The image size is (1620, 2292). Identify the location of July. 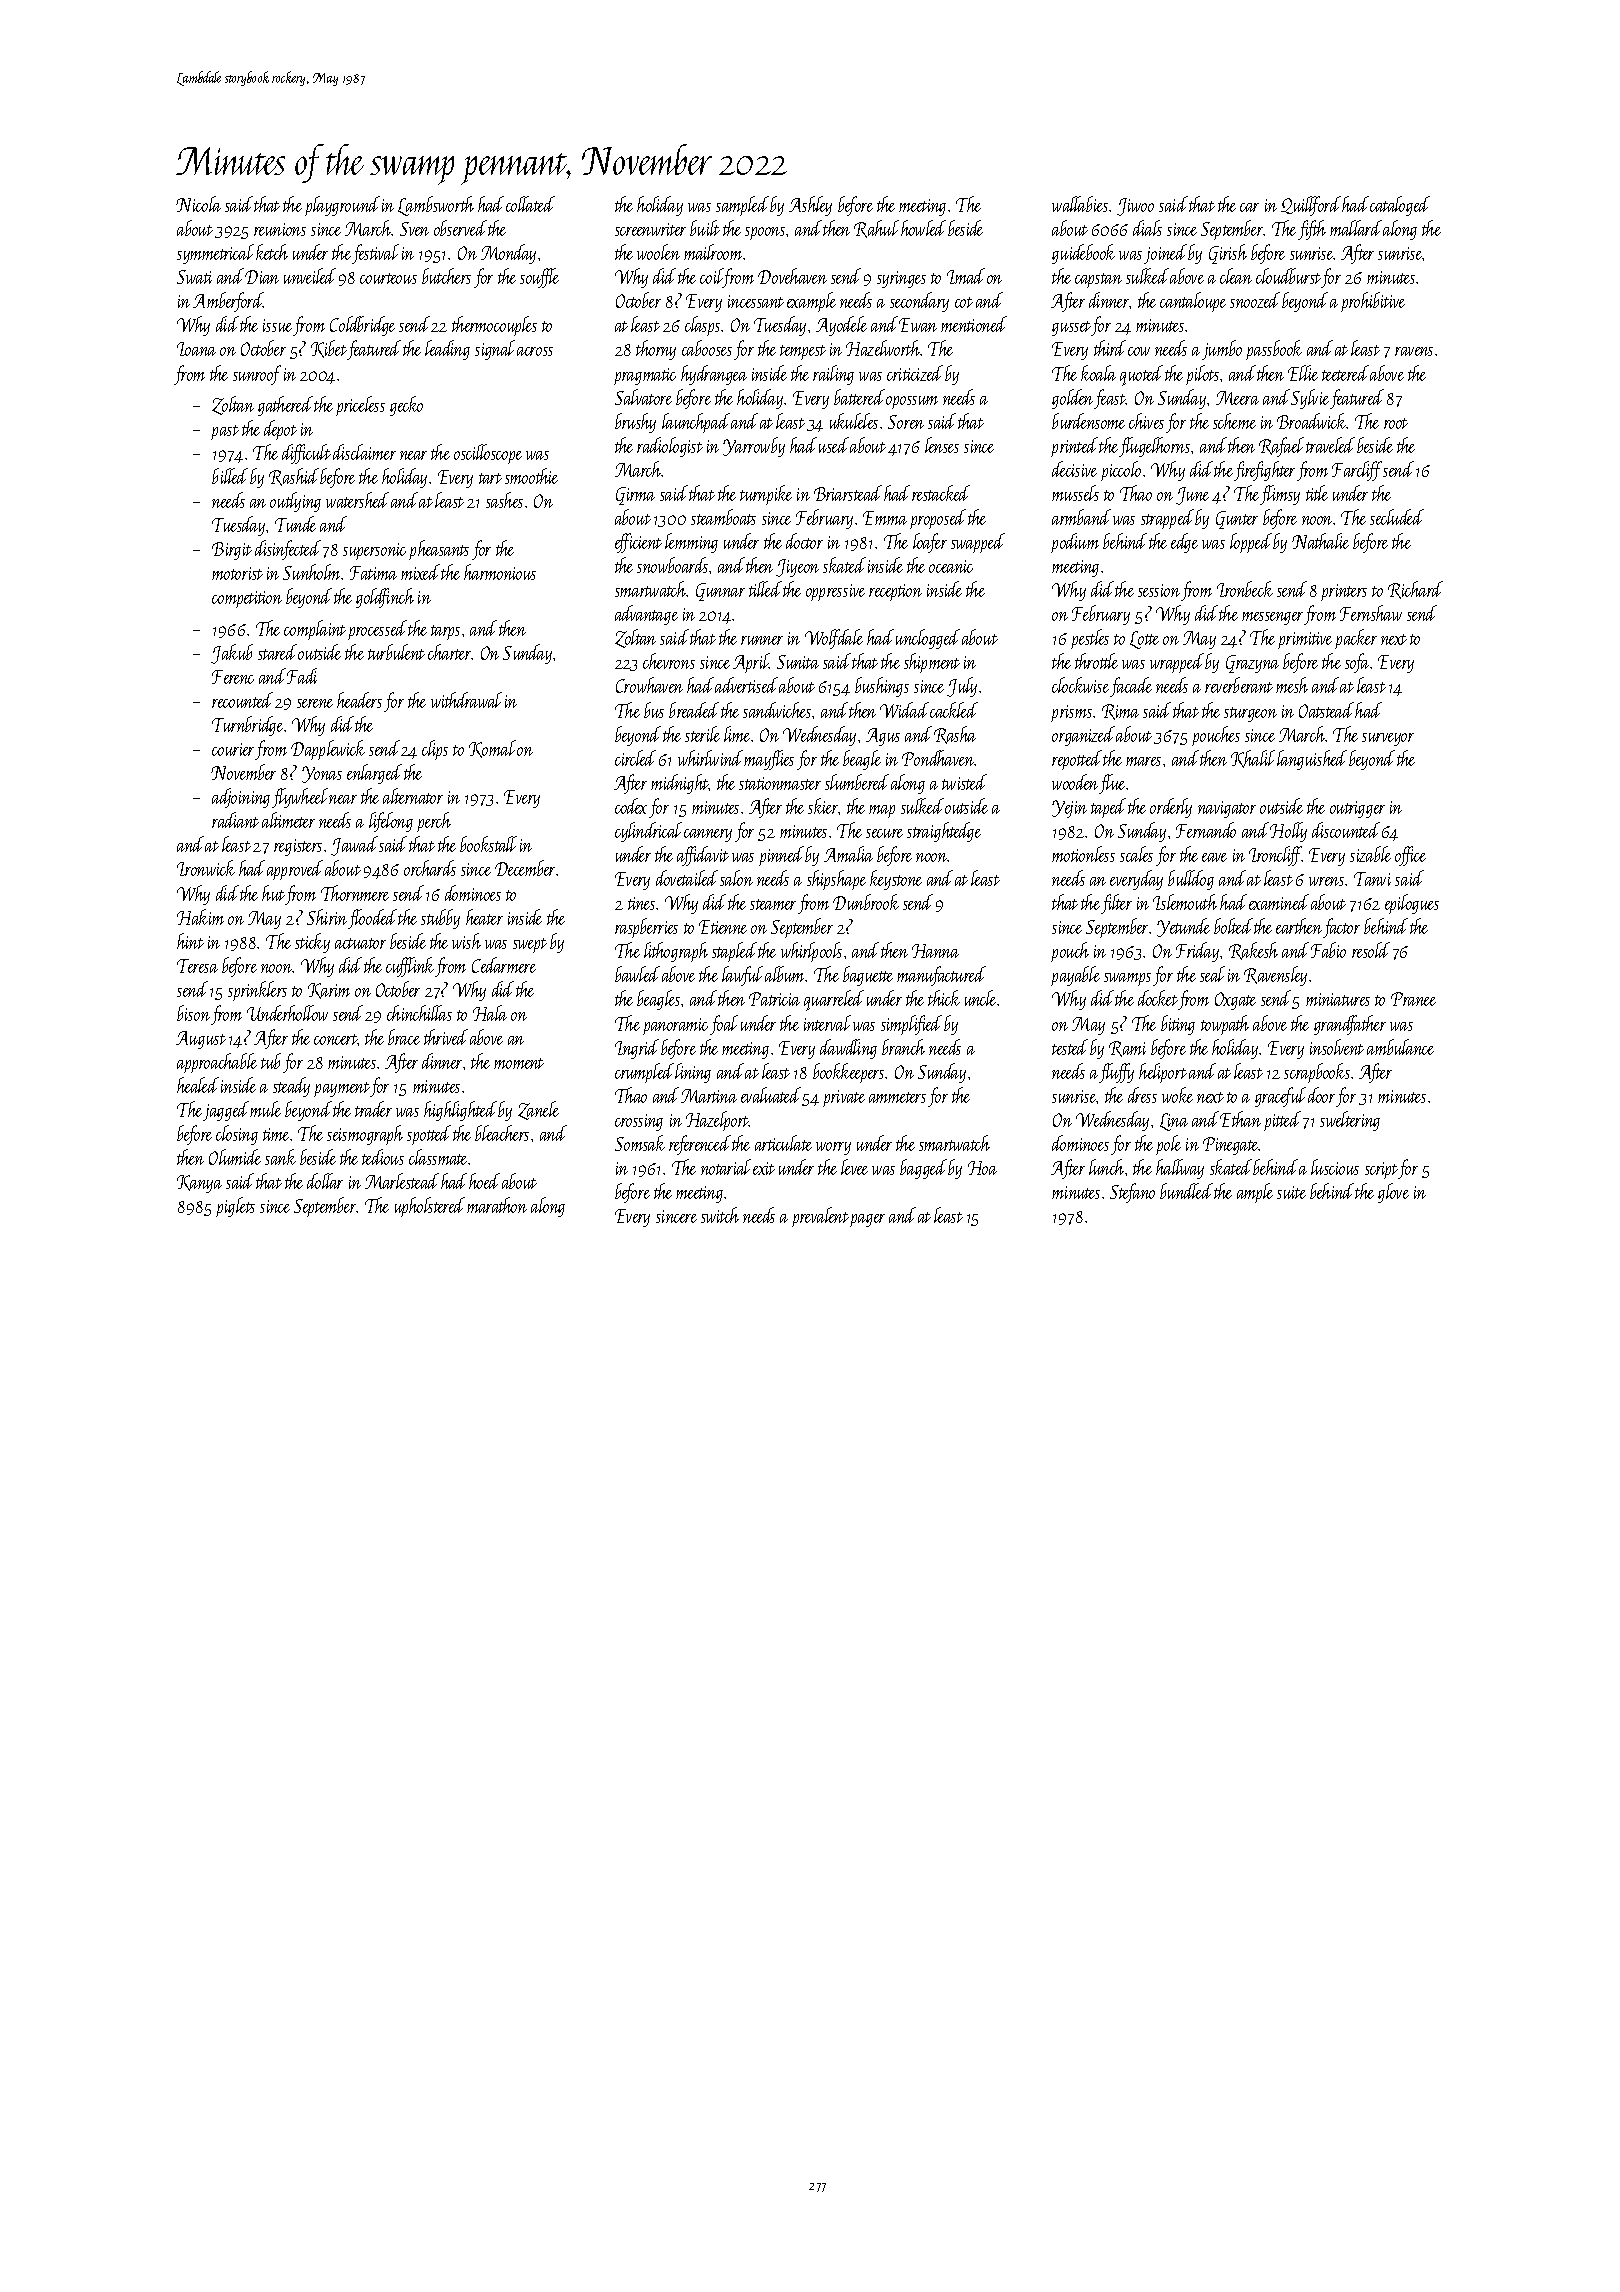
(962, 687).
